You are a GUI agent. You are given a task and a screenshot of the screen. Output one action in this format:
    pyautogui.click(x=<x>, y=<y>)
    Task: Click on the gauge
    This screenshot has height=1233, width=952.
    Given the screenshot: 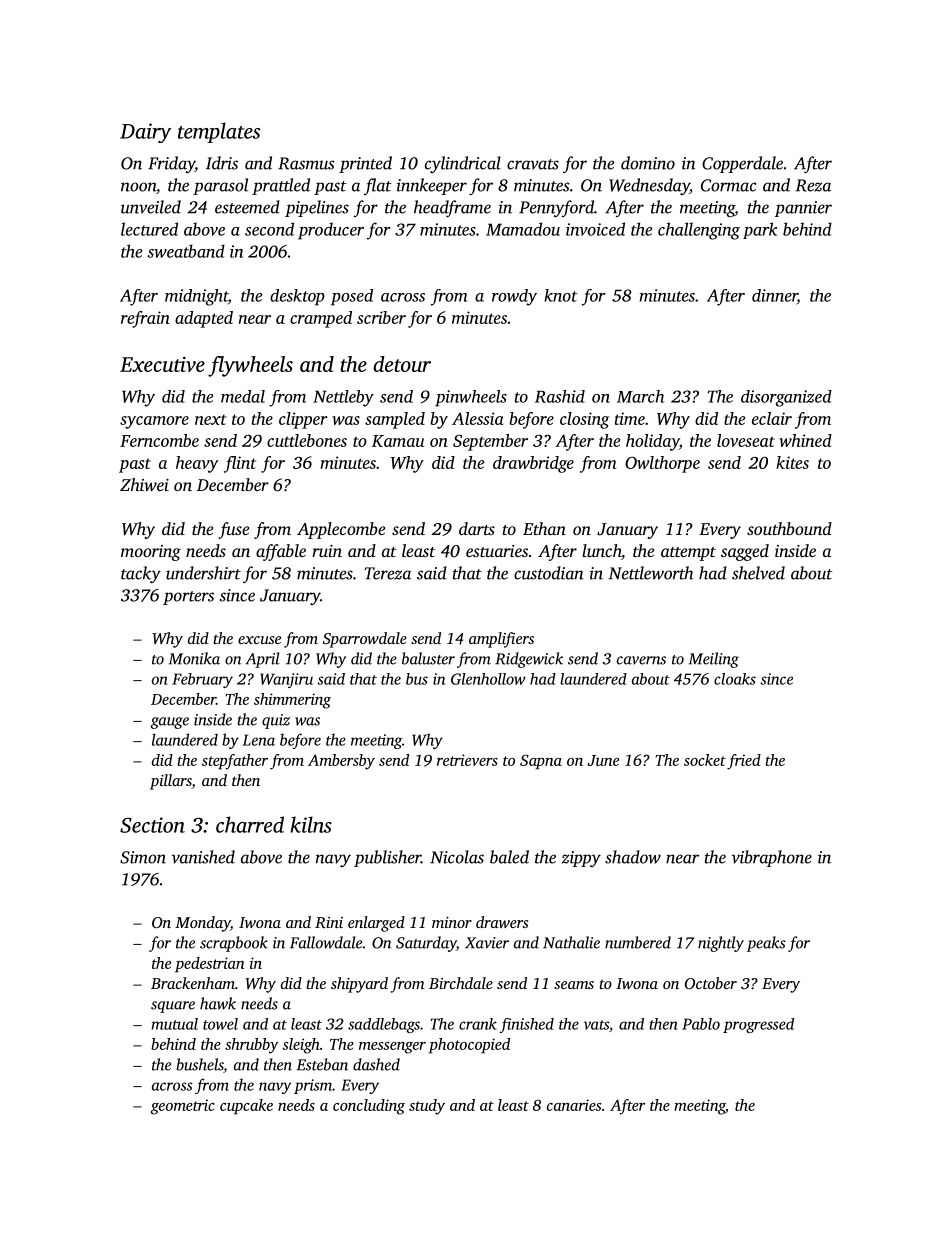 What is the action you would take?
    pyautogui.click(x=170, y=723)
